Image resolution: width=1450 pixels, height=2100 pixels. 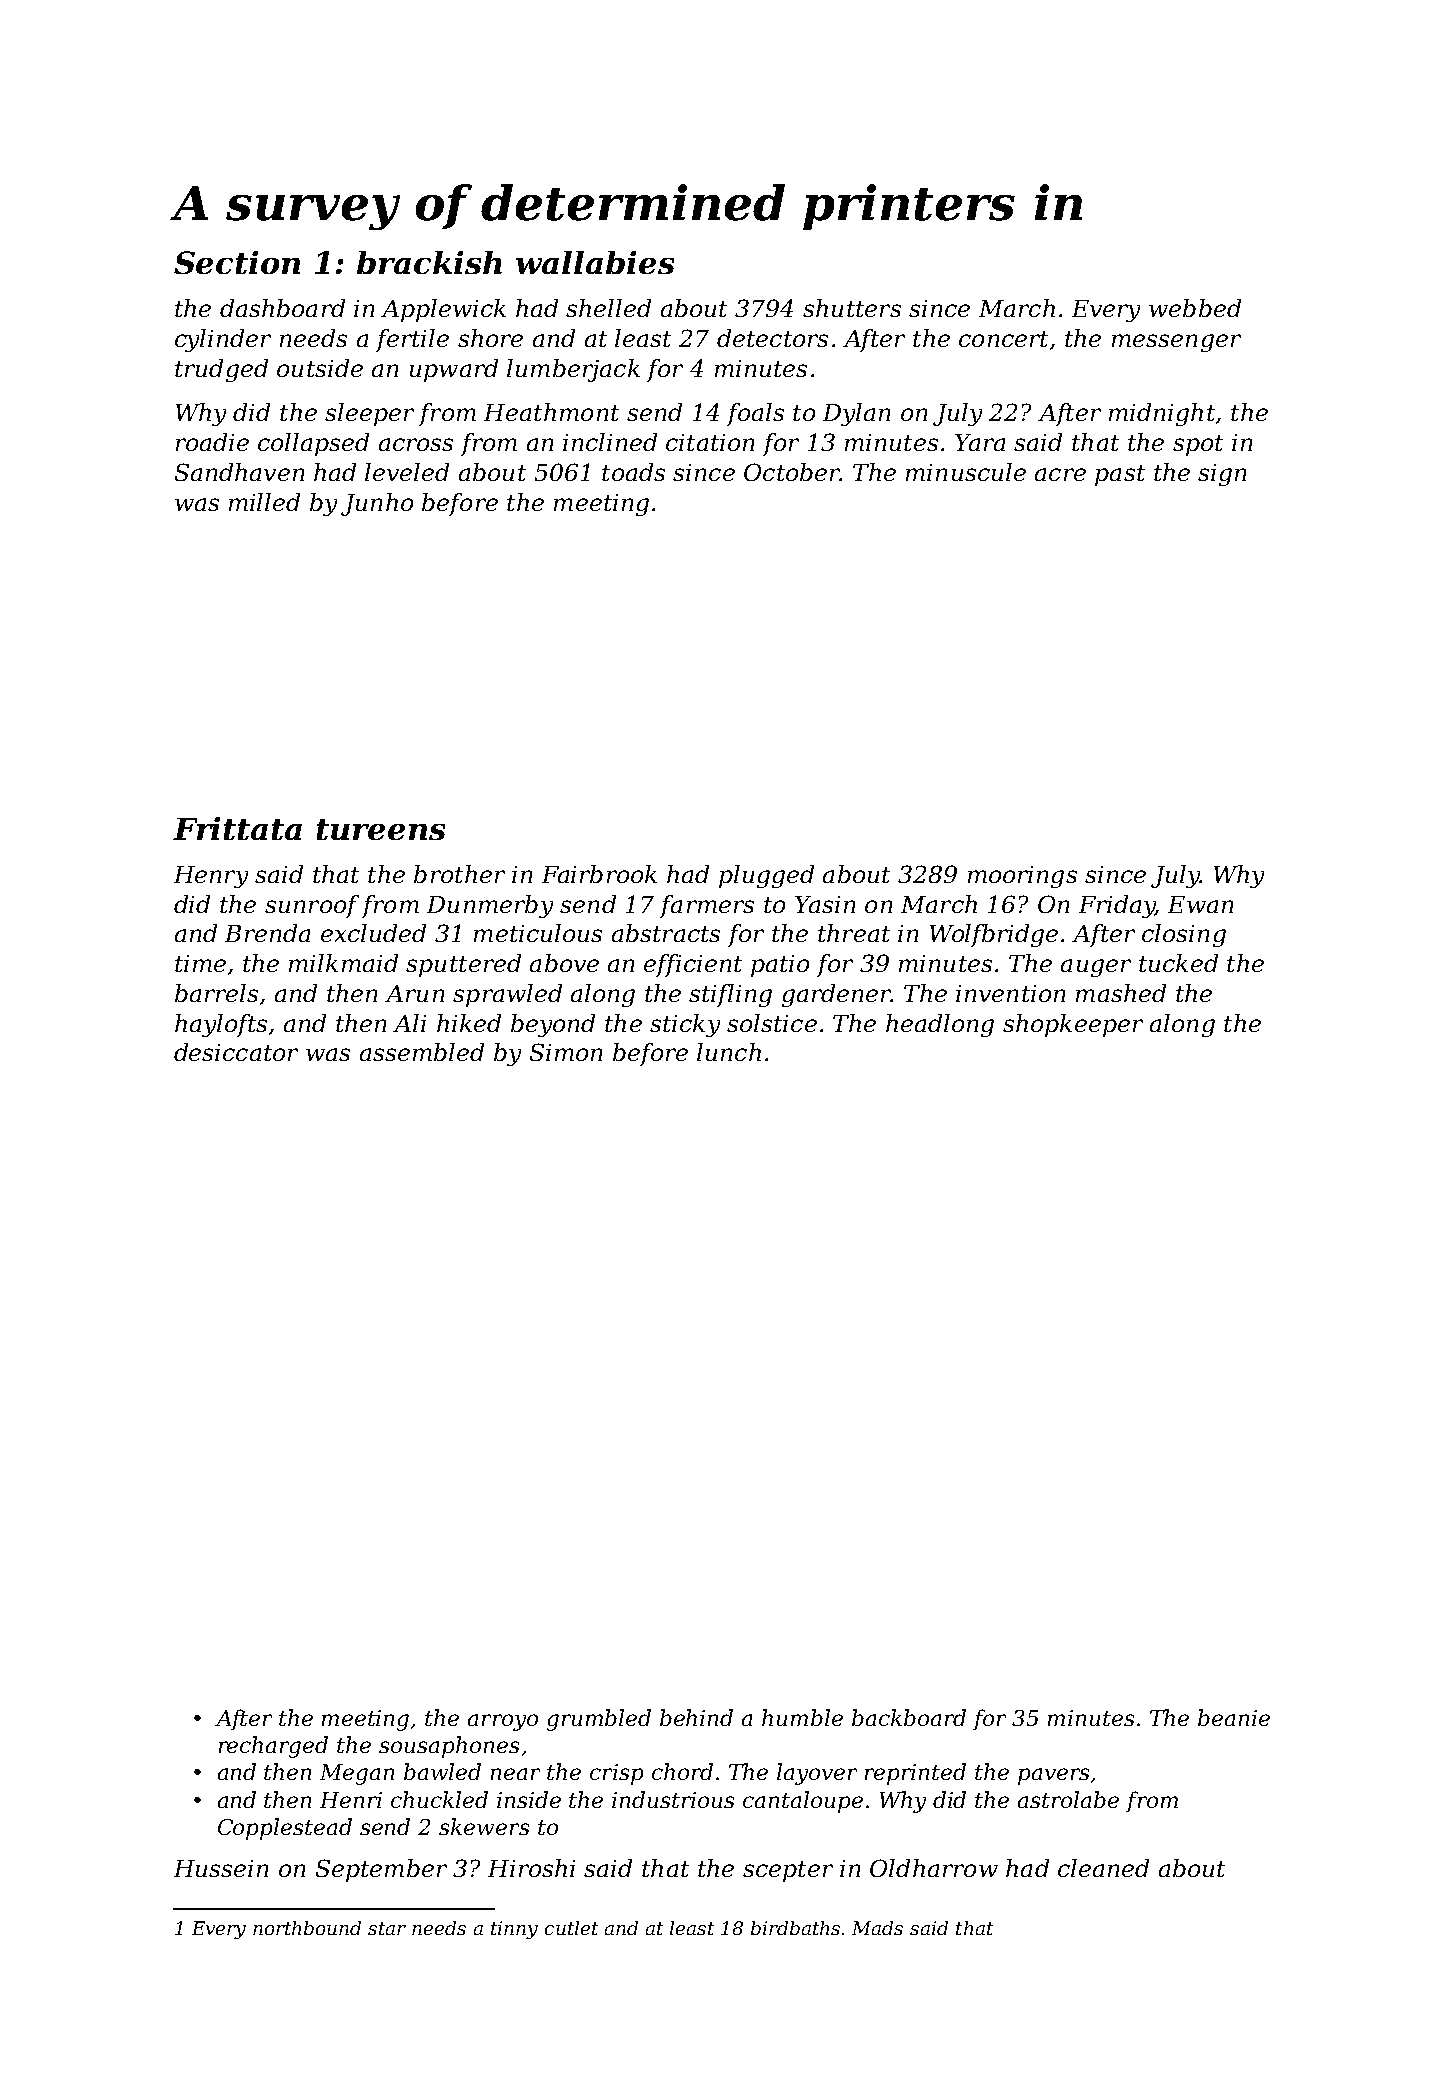 What do you see at coordinates (795, 1928) in the screenshot?
I see `birdbaths` at bounding box center [795, 1928].
